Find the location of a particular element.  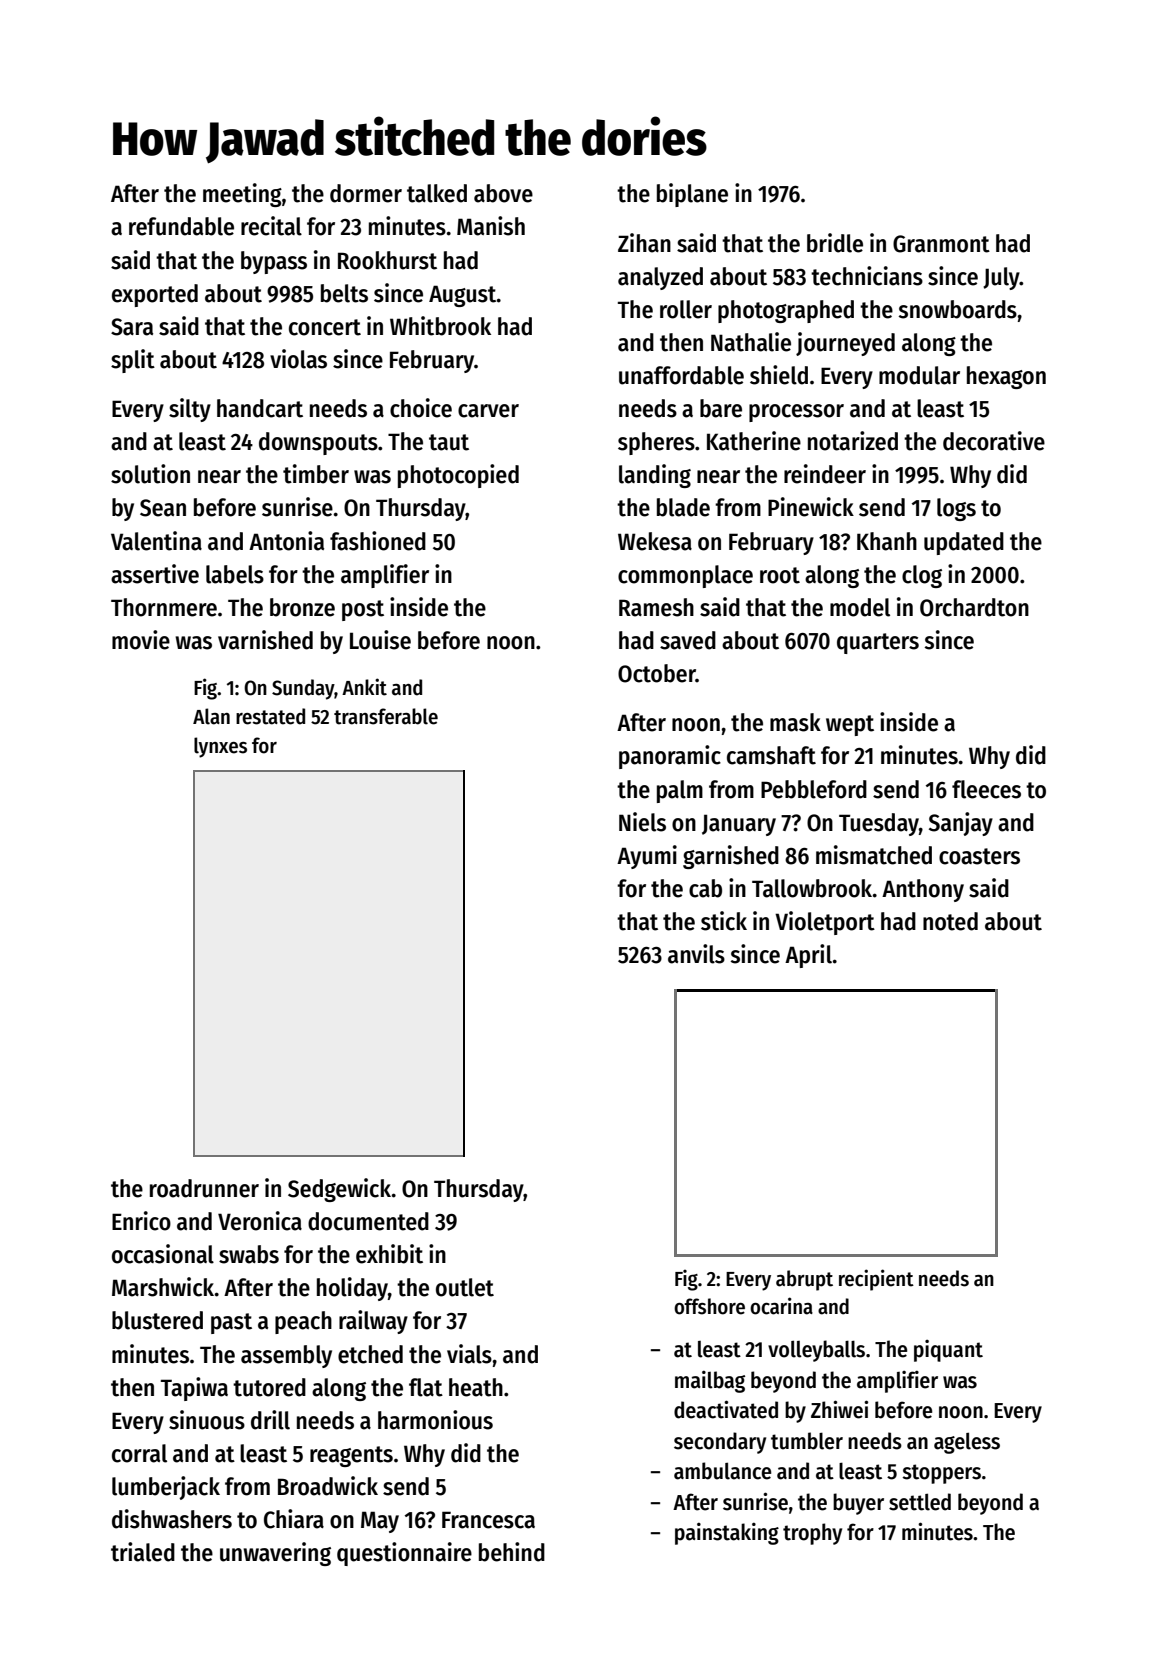

behind is located at coordinates (512, 1552).
